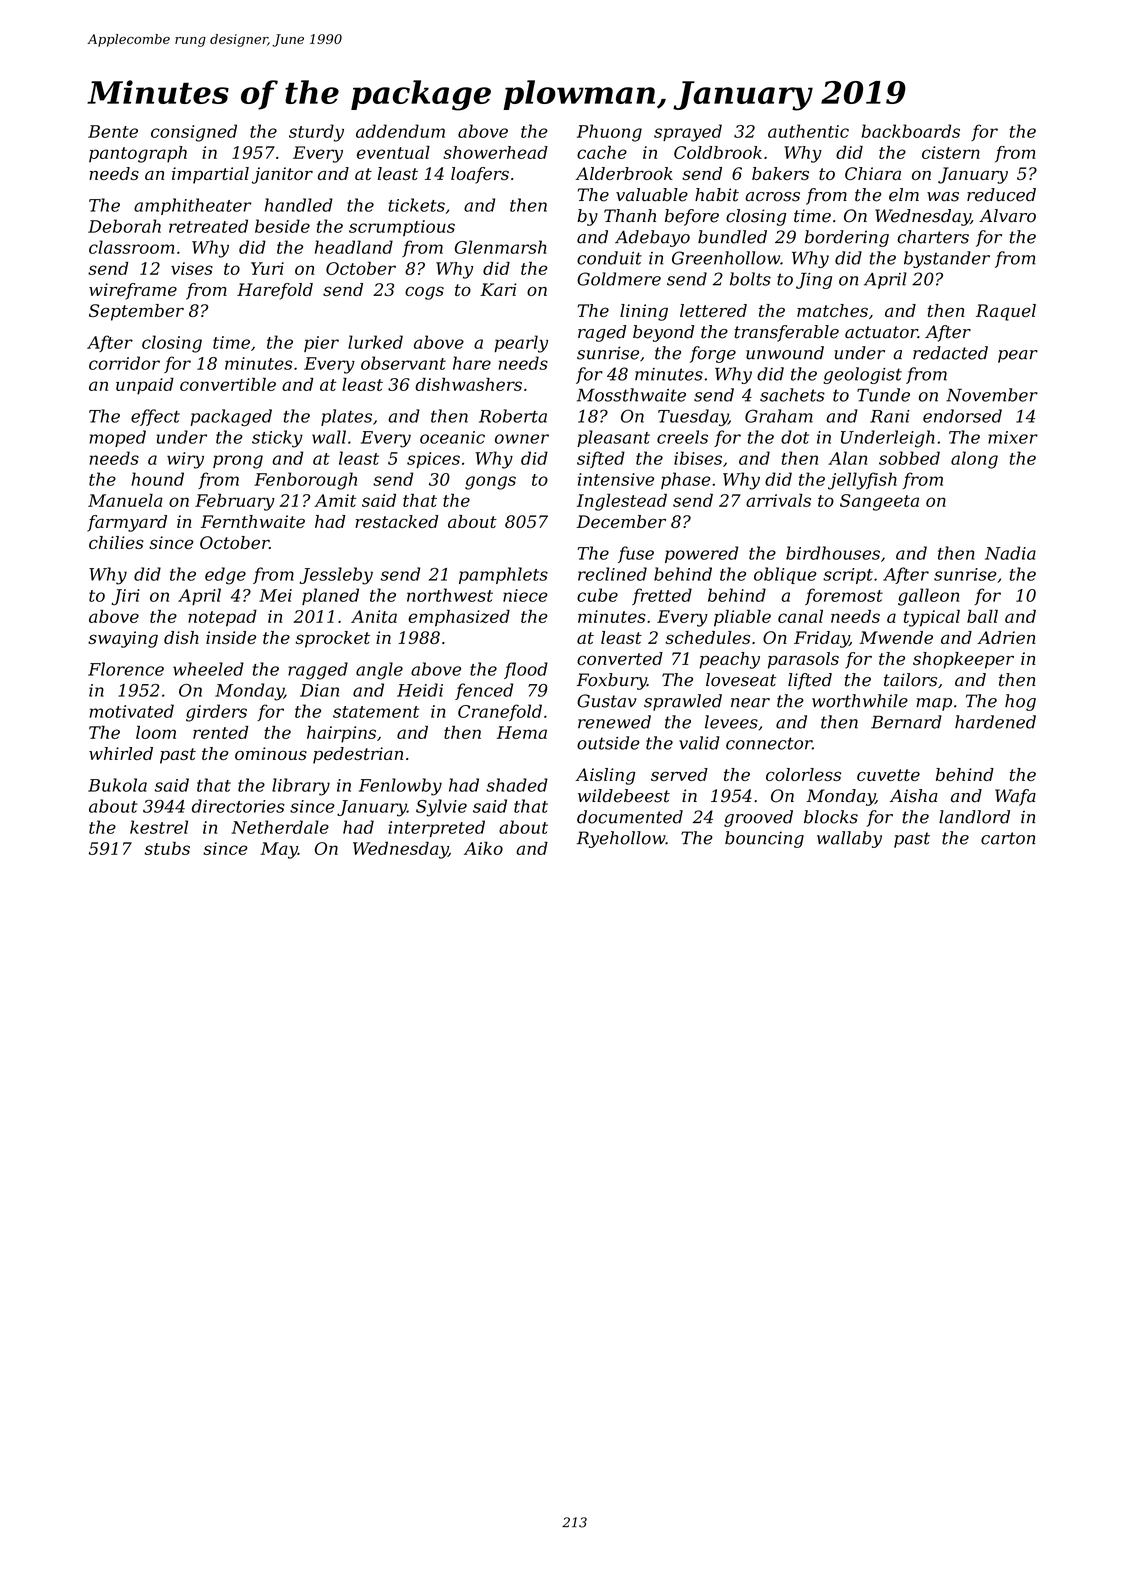 This screenshot has width=1125, height=1591. I want to click on Mossthwaite, so click(631, 395).
